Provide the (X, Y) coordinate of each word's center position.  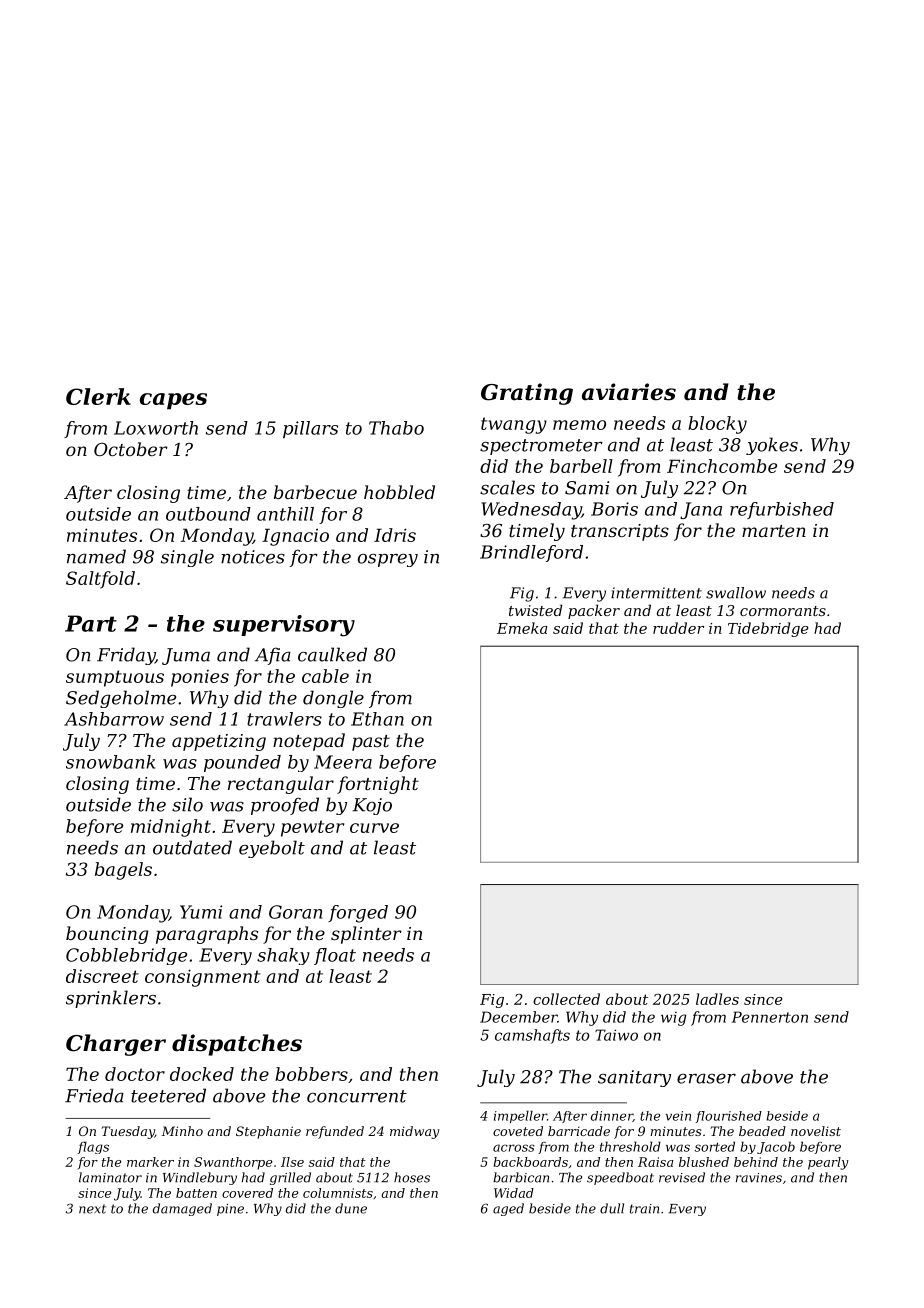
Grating (527, 394)
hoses (412, 1177)
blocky (717, 425)
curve (374, 828)
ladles (717, 999)
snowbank (110, 762)
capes (173, 401)
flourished (729, 1117)
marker (150, 1162)
